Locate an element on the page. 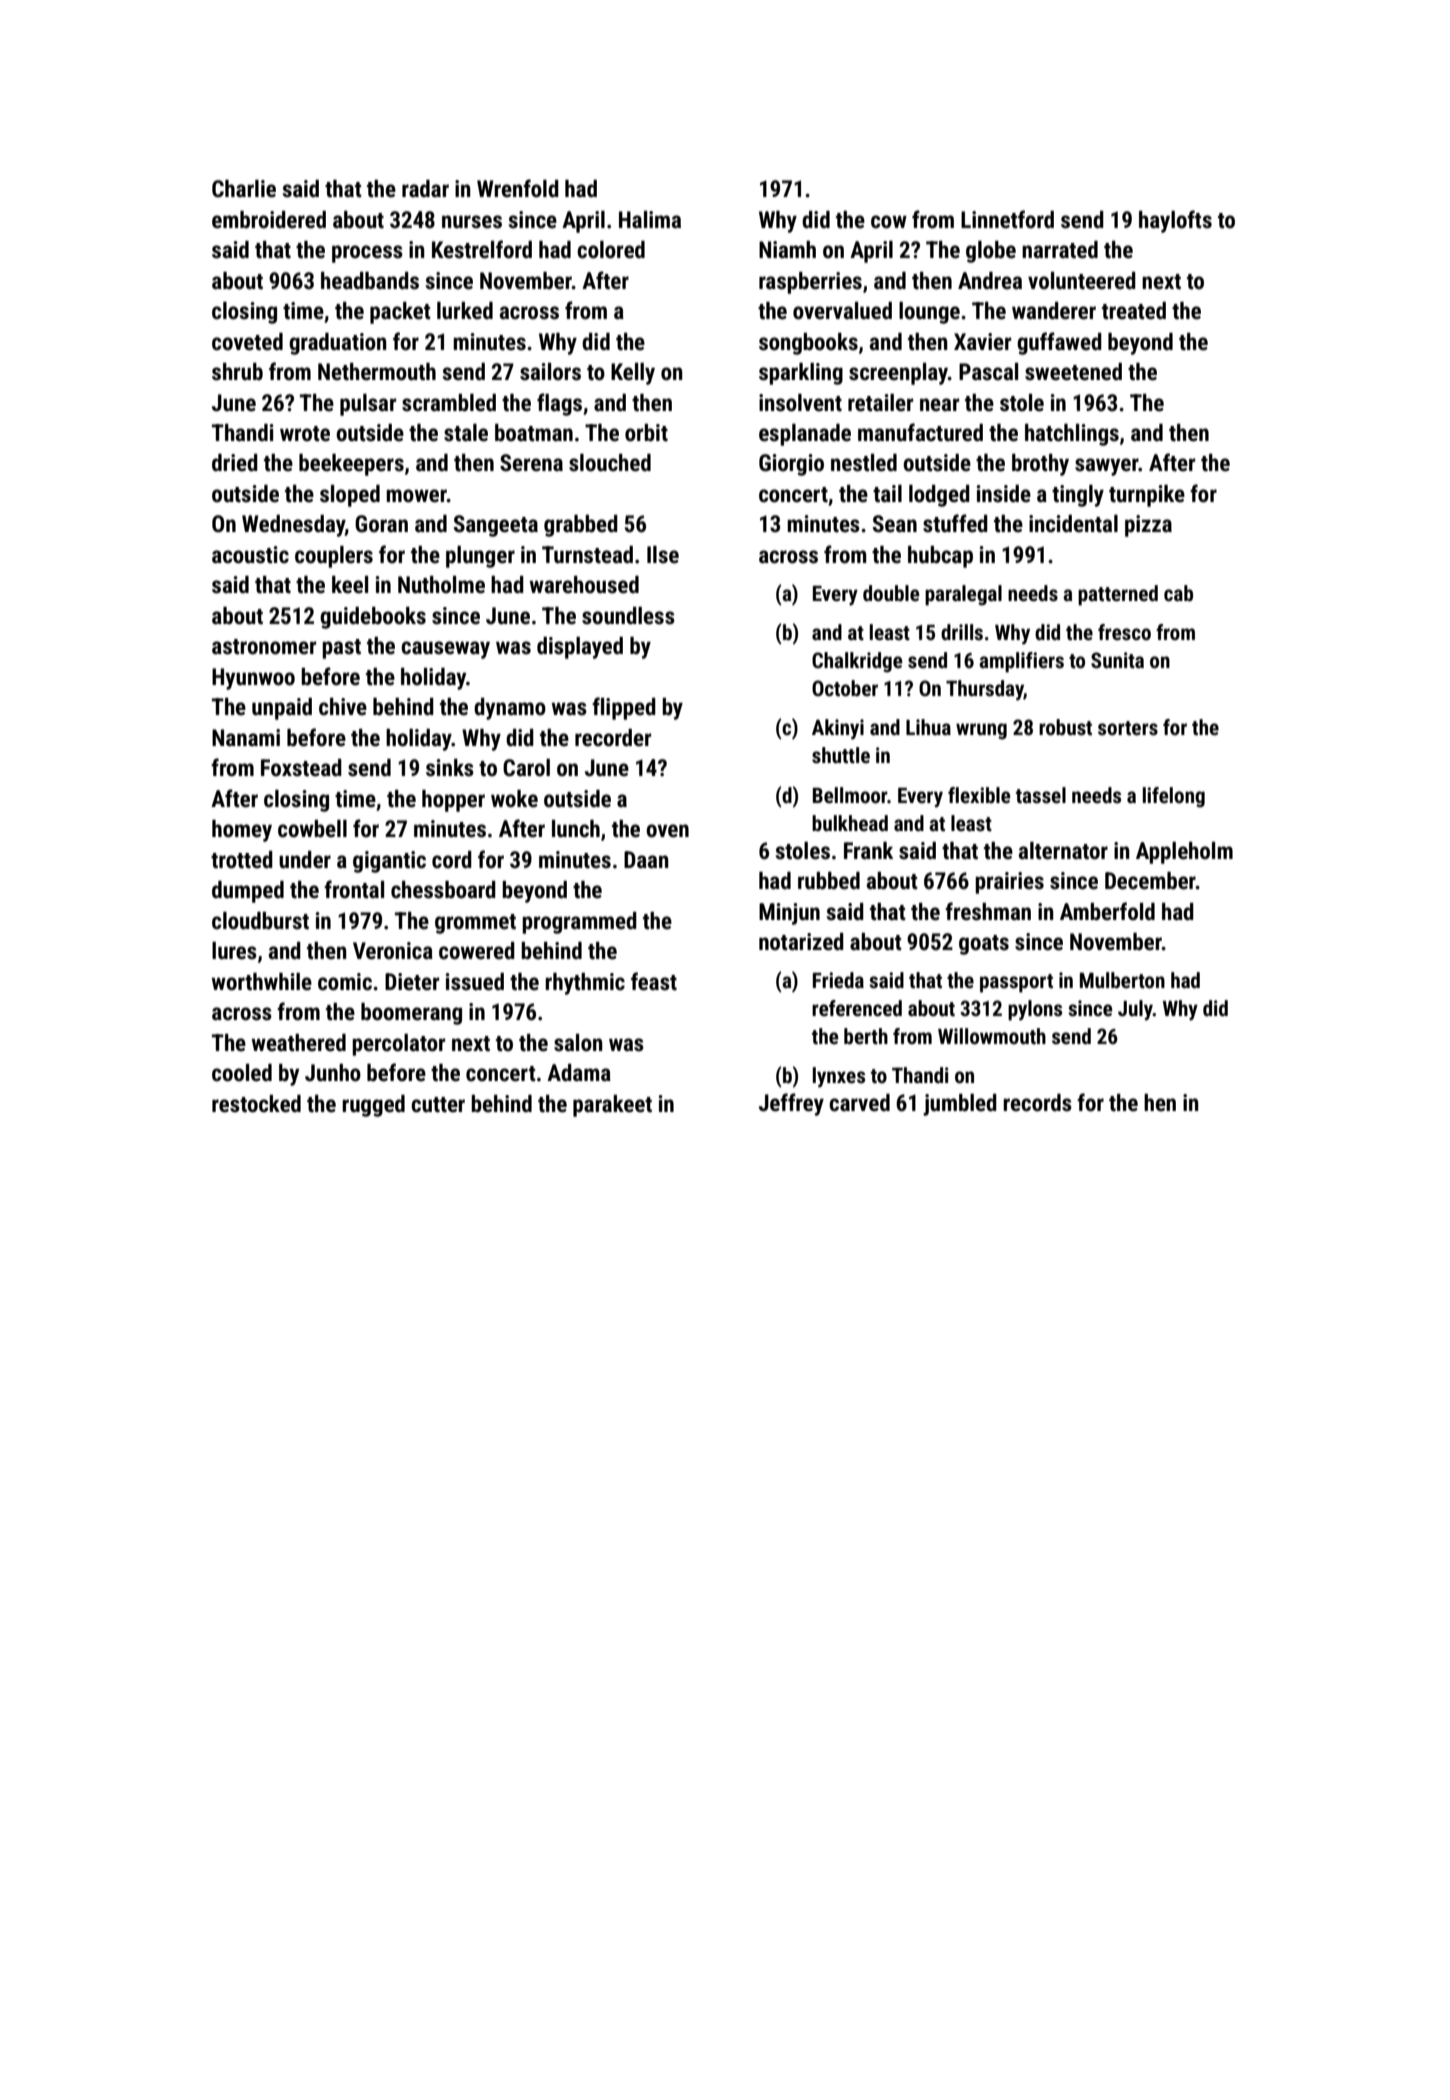 The height and width of the page is (2100, 1450). chive is located at coordinates (343, 707).
